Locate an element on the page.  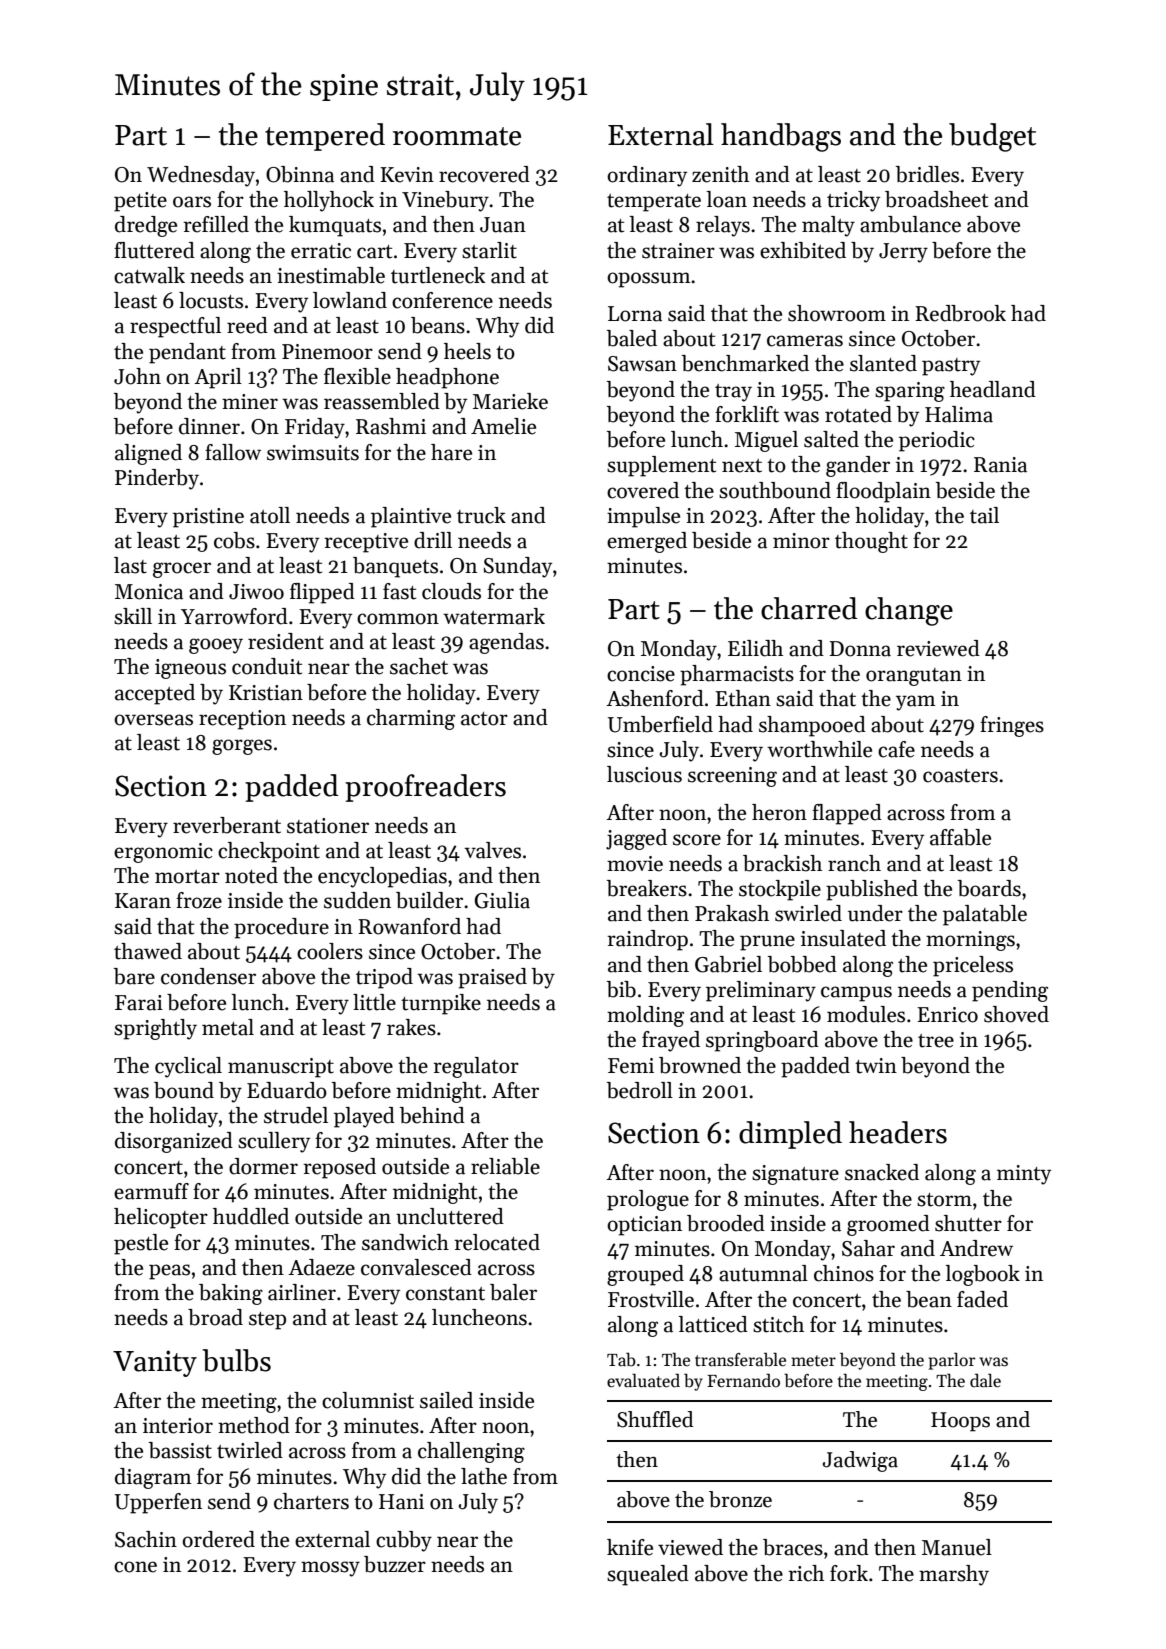
meter is located at coordinates (813, 1361).
